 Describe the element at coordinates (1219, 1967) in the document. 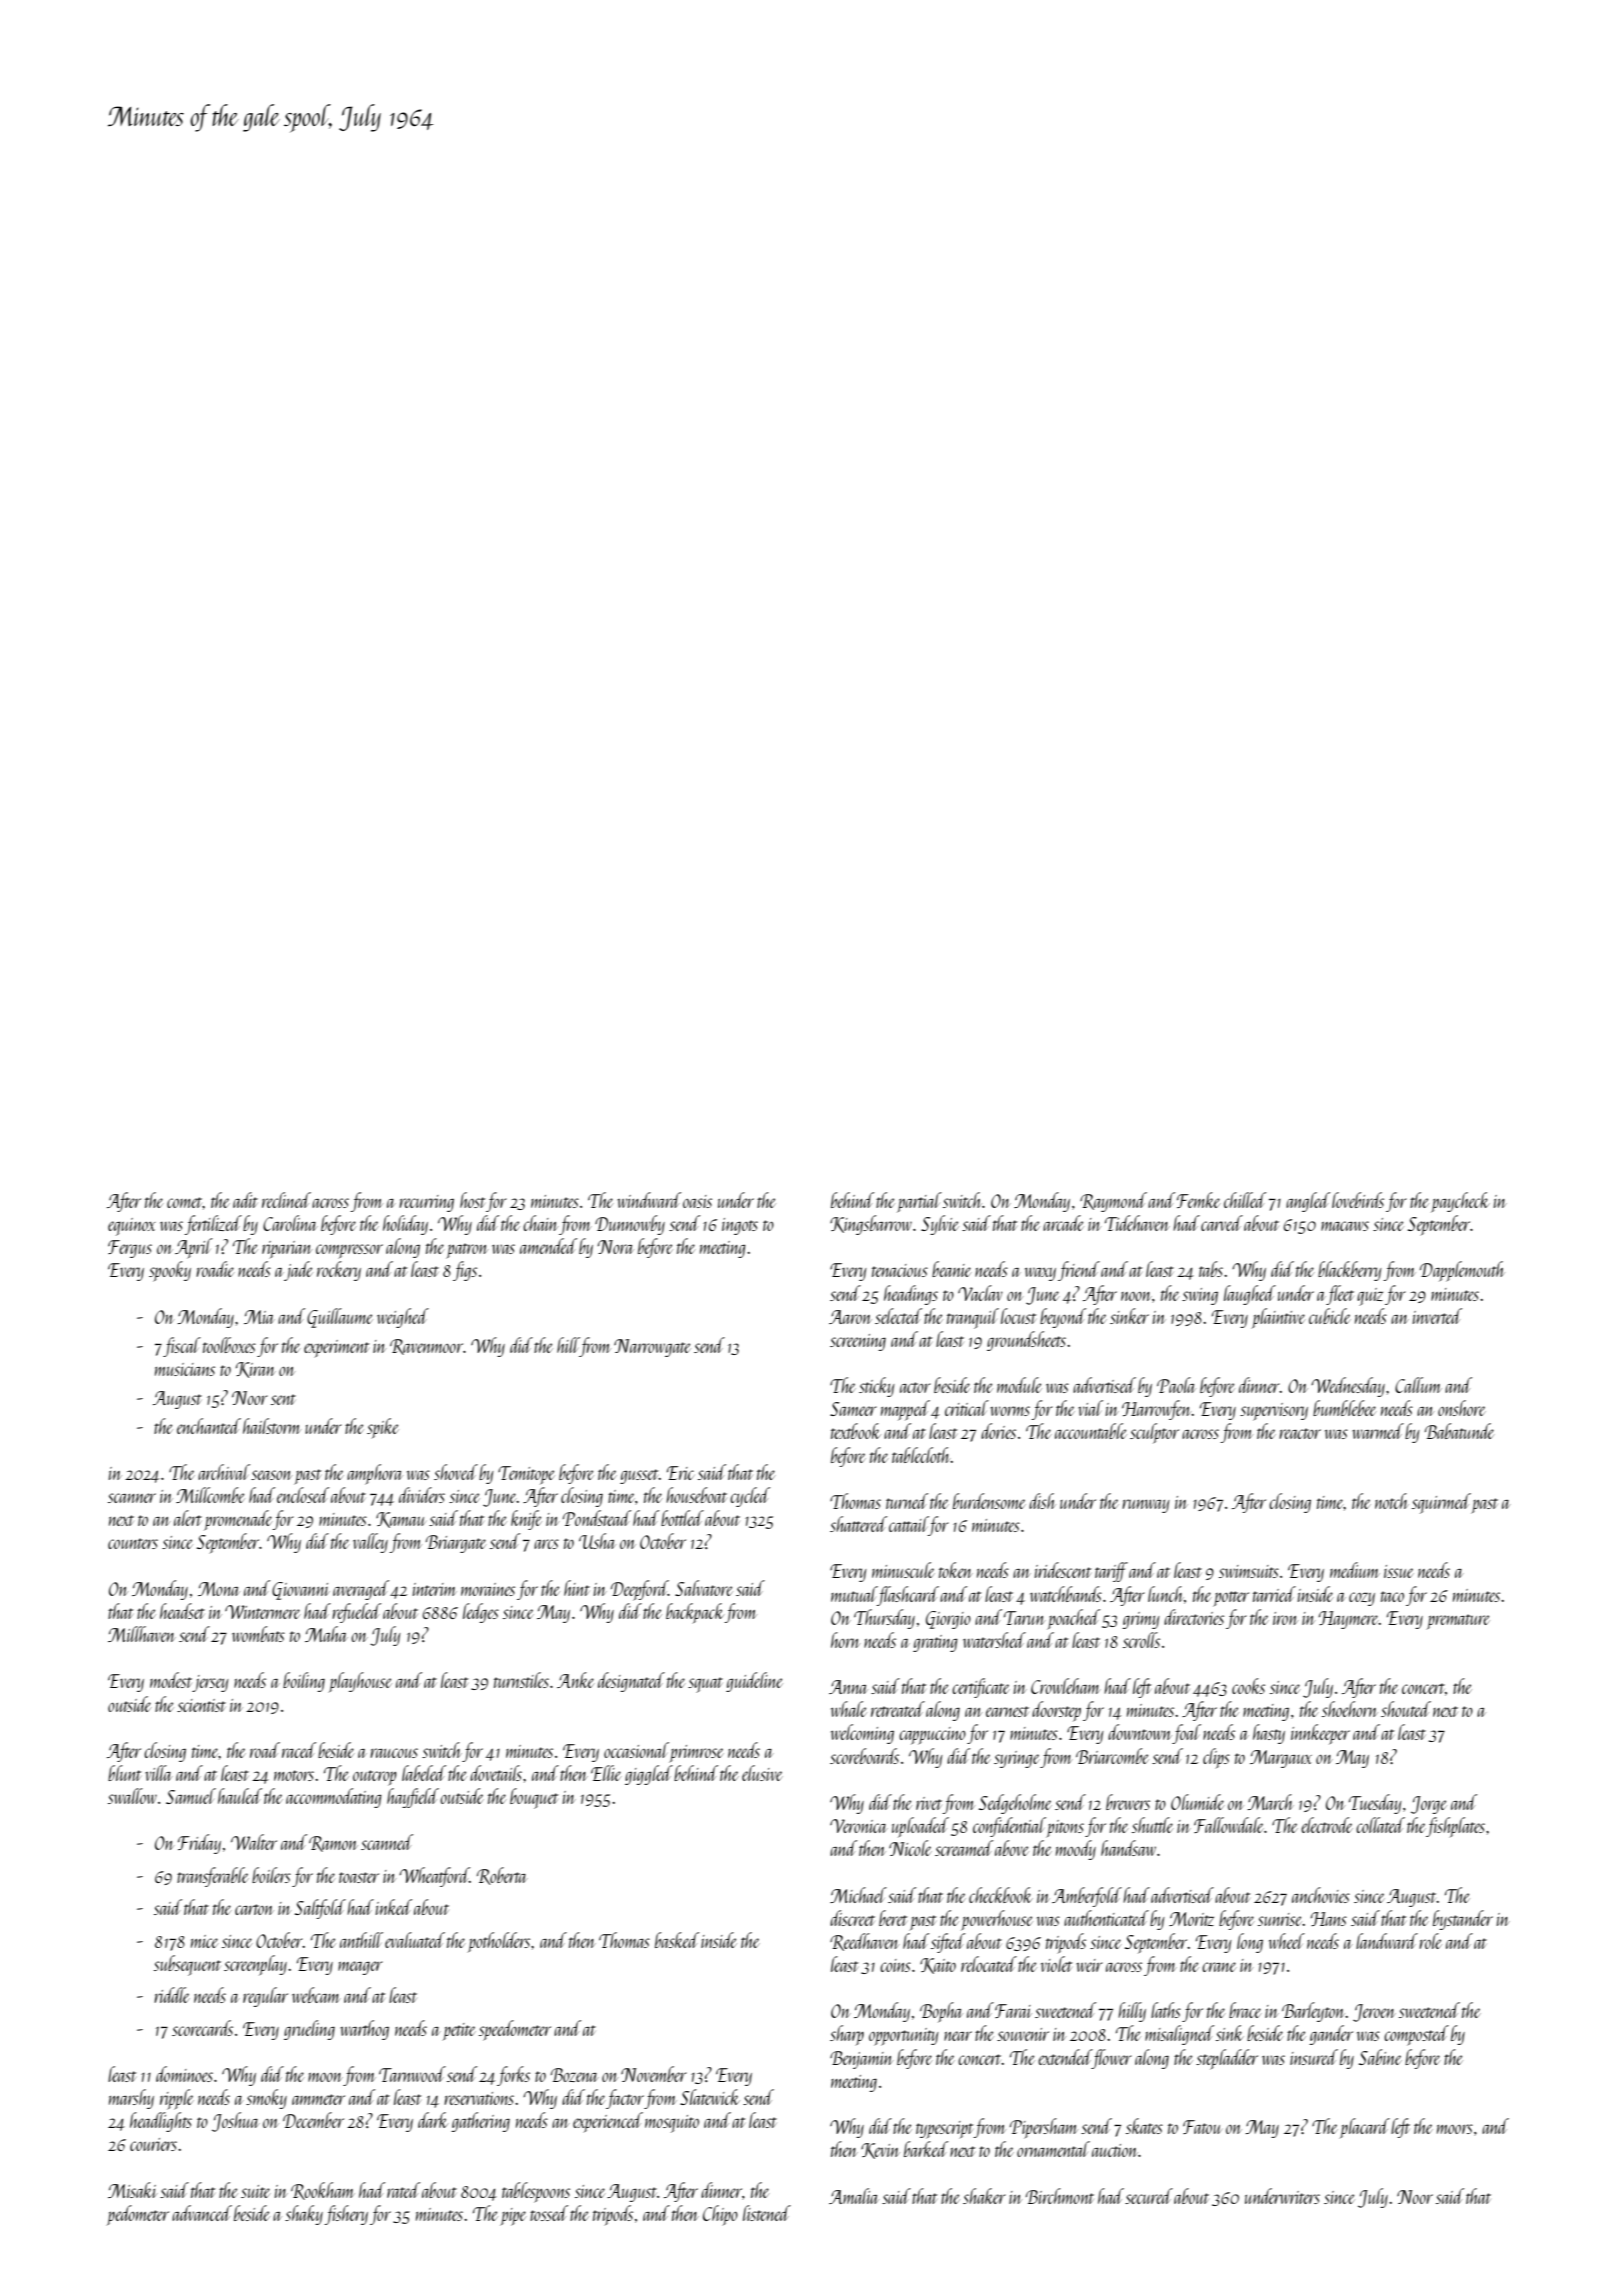

I see `crane` at that location.
